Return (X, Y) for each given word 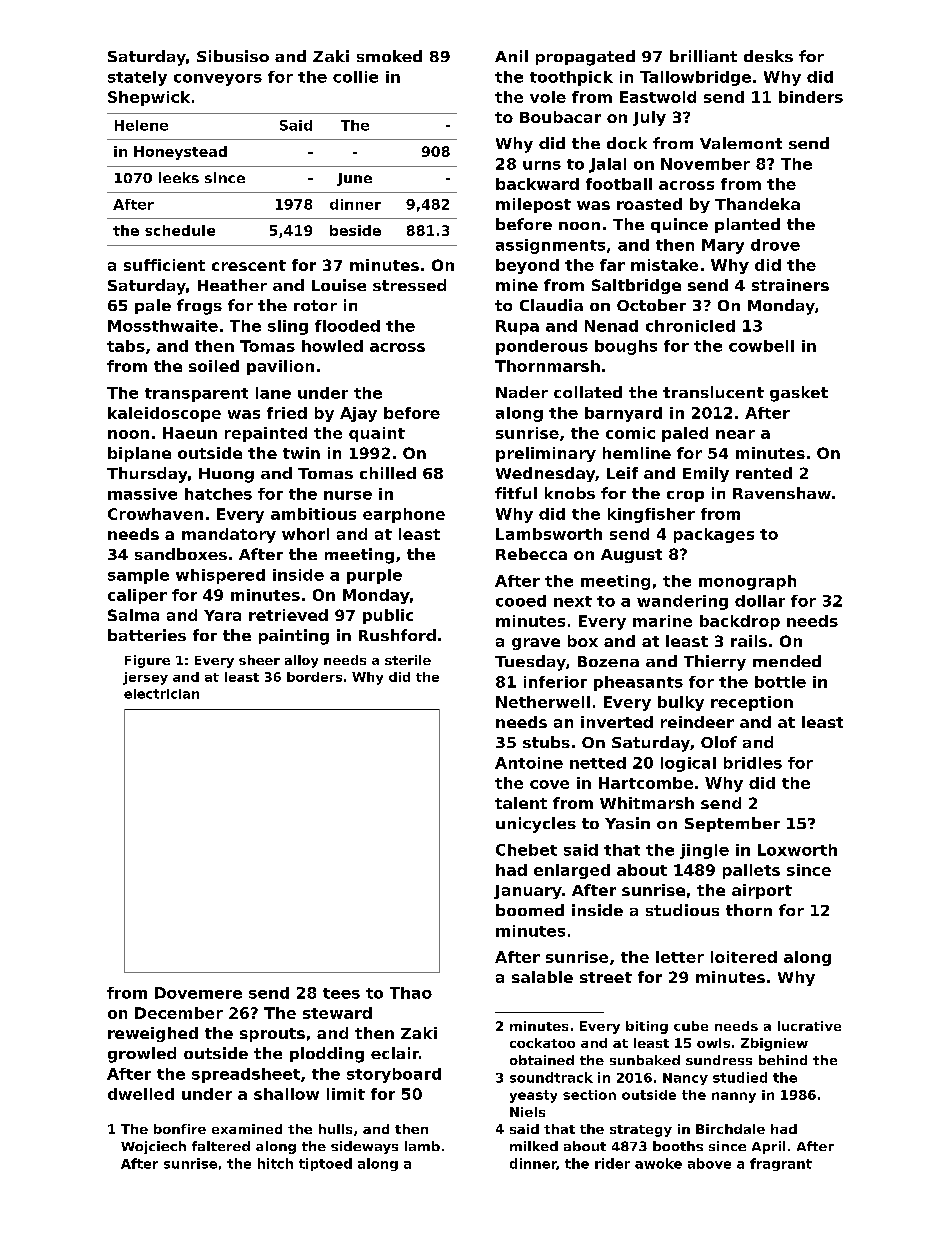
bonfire (180, 1129)
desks (768, 56)
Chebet (526, 850)
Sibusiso (233, 56)
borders (314, 677)
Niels (527, 1112)
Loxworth (797, 850)
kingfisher (651, 515)
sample (138, 576)
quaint (377, 434)
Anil (511, 56)
